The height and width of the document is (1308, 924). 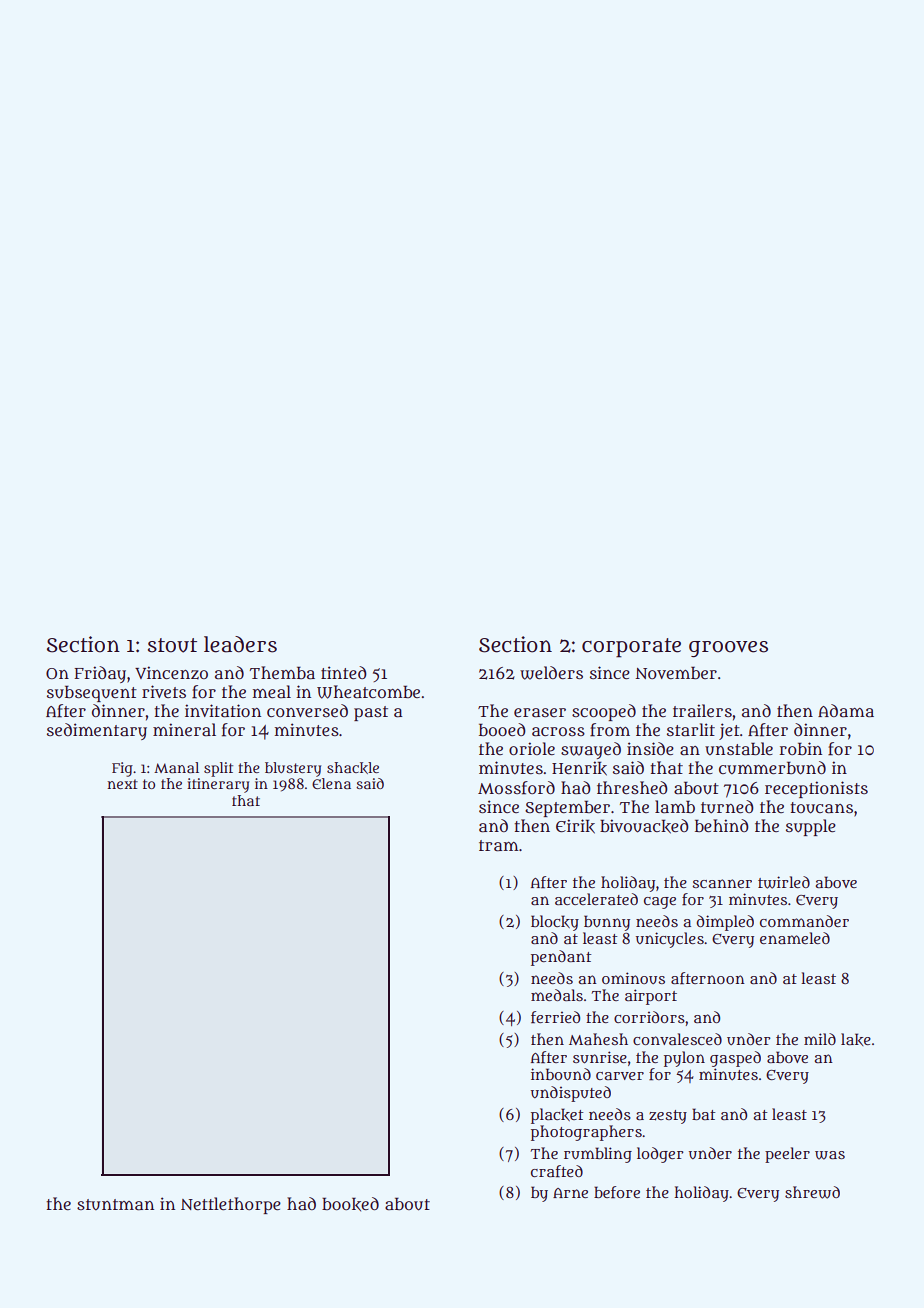 What do you see at coordinates (632, 787) in the document?
I see `threshed` at bounding box center [632, 787].
